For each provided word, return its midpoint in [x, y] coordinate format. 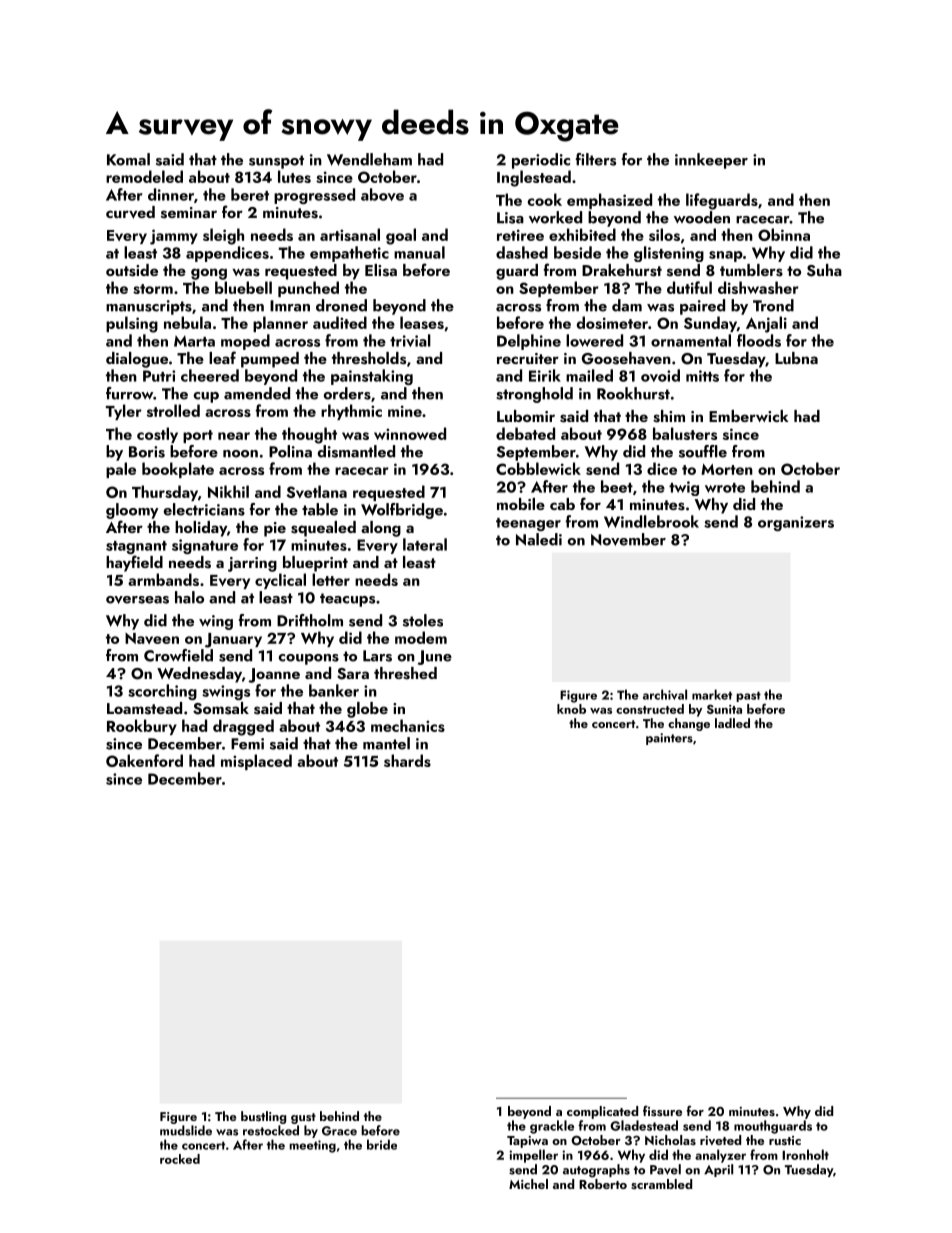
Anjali [766, 324]
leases [422, 322]
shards [407, 760]
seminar [189, 213]
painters [669, 739]
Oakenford [144, 760]
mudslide [186, 1130]
